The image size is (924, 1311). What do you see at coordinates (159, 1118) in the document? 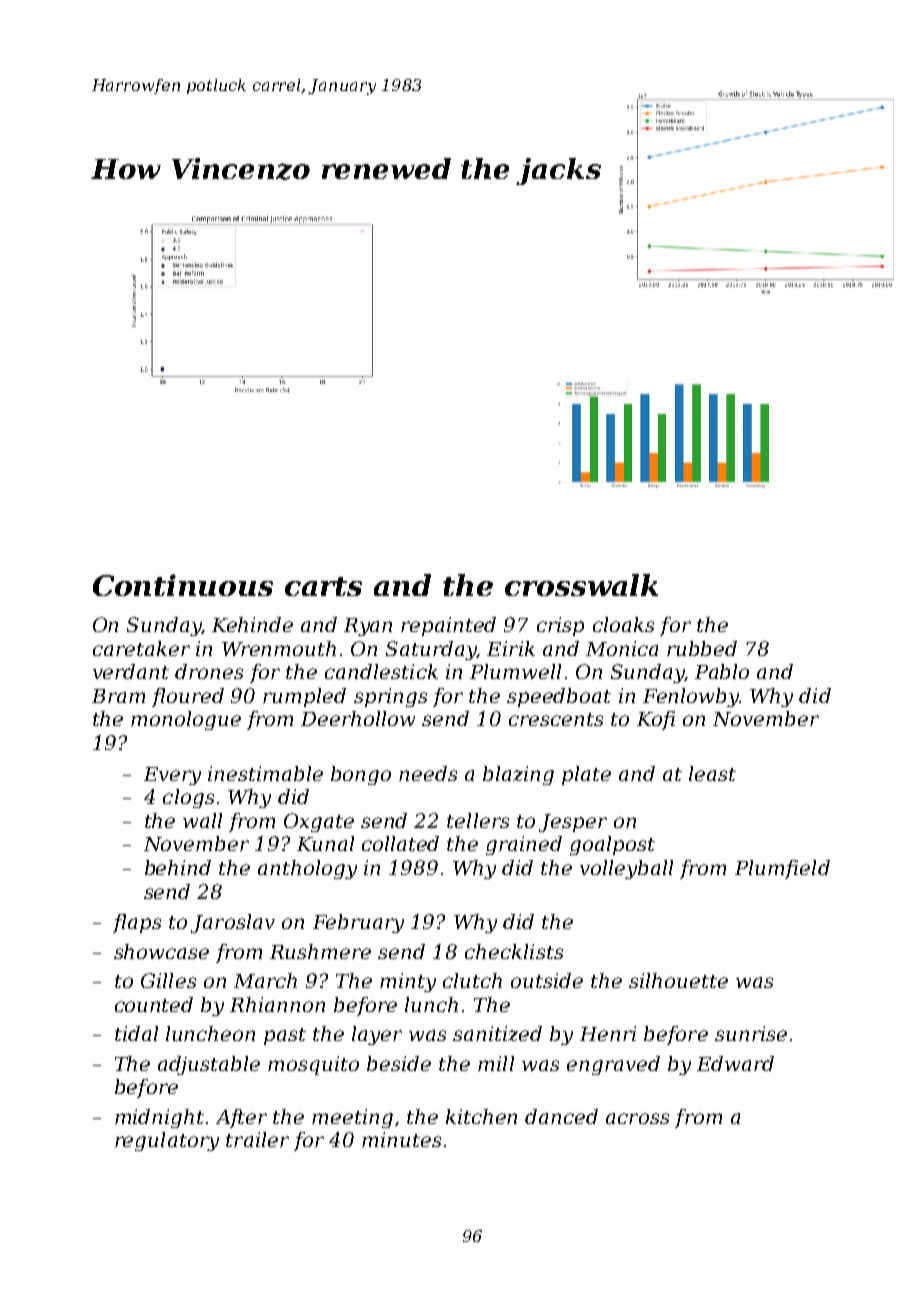
I see `midnight` at bounding box center [159, 1118].
